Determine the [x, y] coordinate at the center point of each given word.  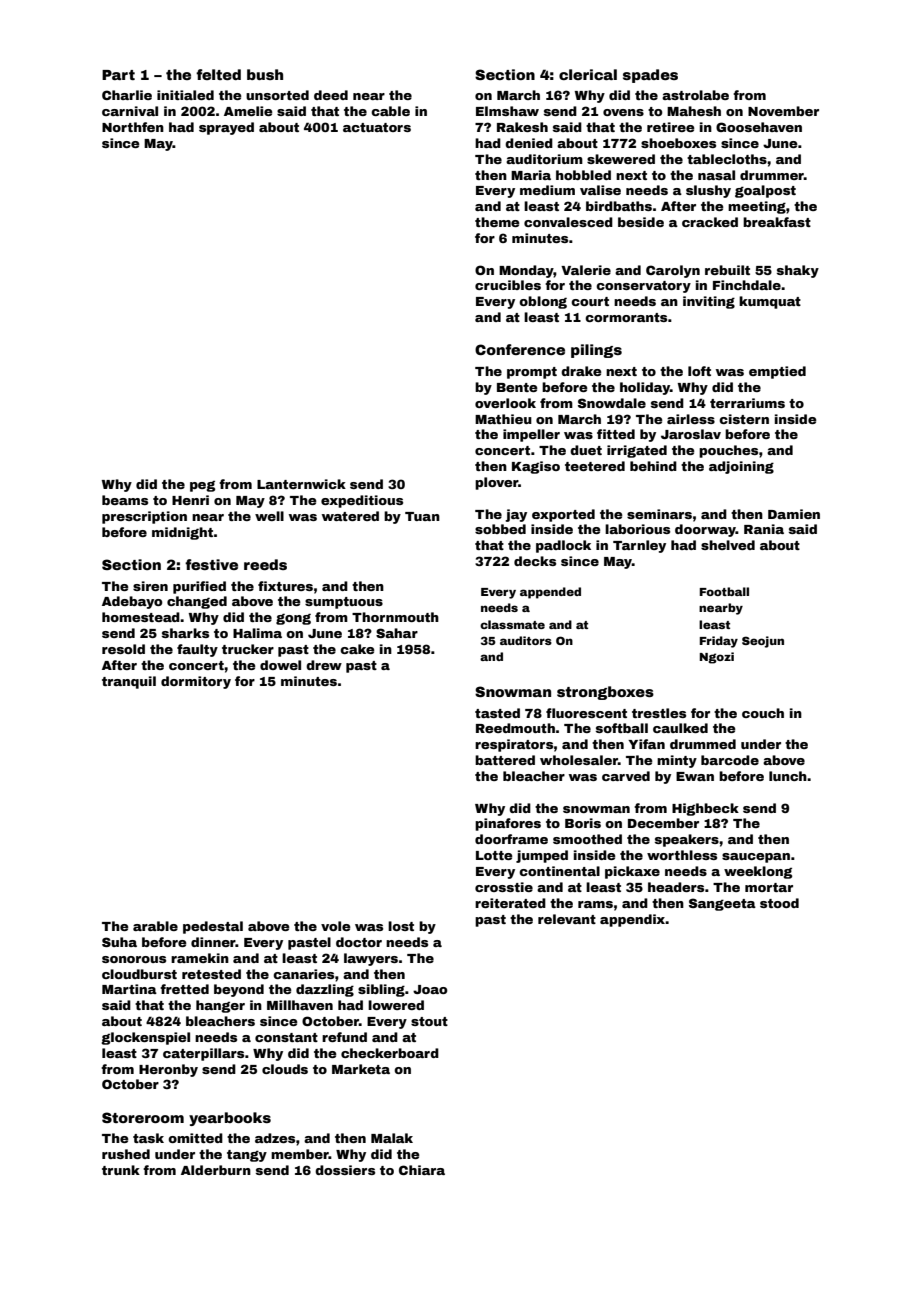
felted [218, 74]
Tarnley [639, 546]
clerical [588, 74]
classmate [512, 624]
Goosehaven [759, 127]
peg [202, 486]
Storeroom [143, 1117]
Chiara [422, 1170]
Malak [392, 1138]
